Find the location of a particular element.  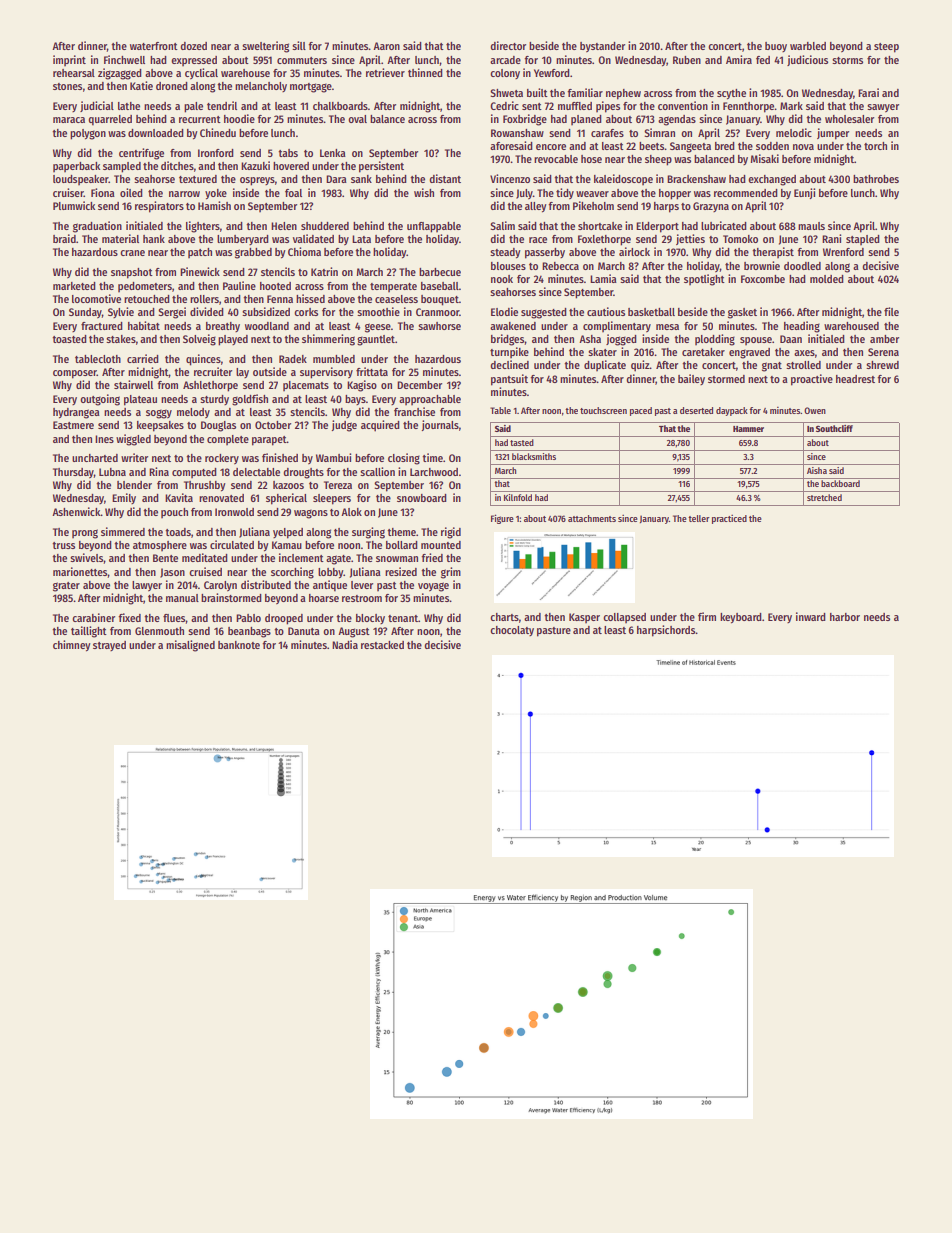

loudspeaker is located at coordinates (81, 180).
